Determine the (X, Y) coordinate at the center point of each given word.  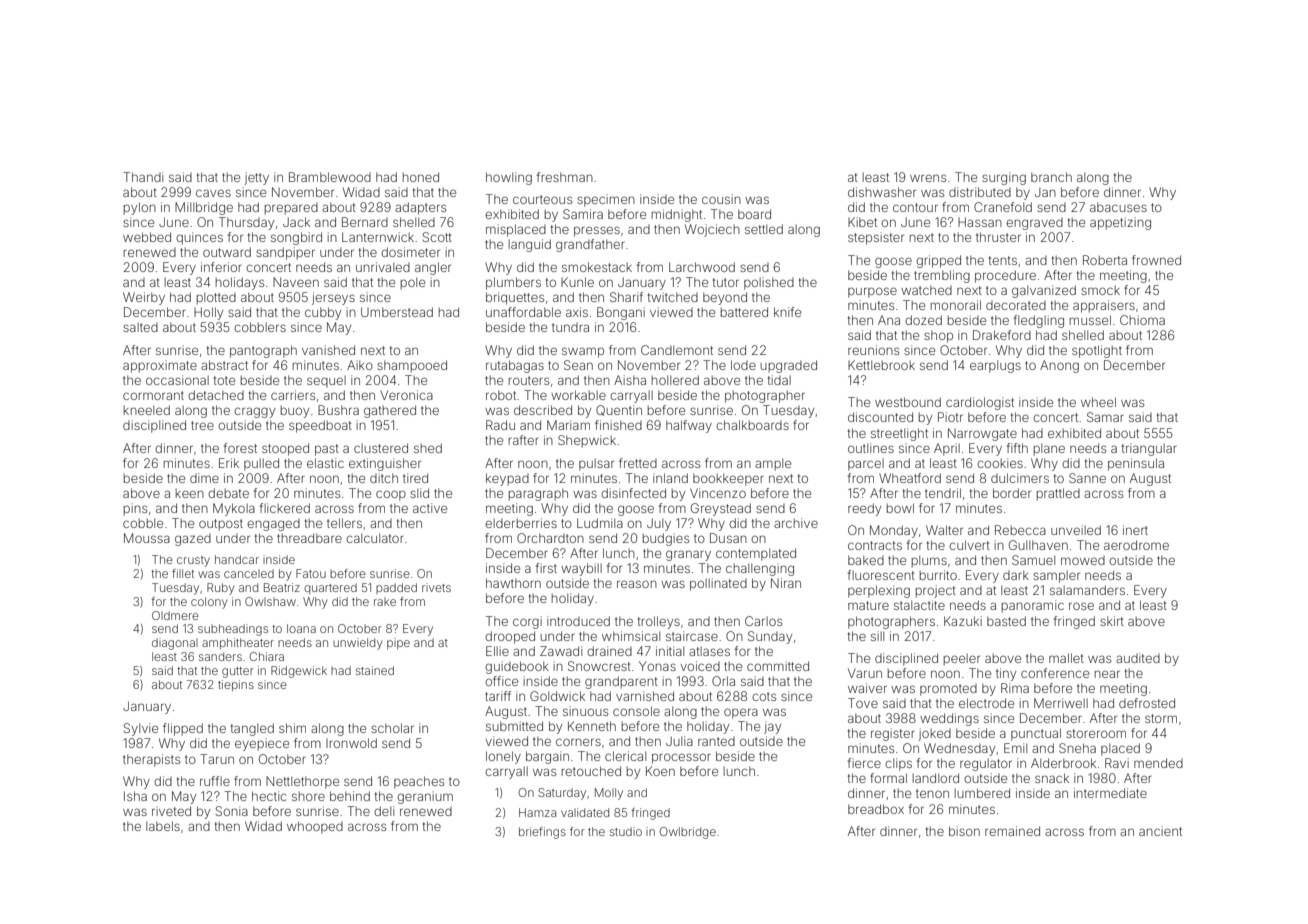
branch (1051, 177)
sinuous (585, 711)
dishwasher (882, 192)
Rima (1015, 688)
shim (292, 728)
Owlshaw (270, 601)
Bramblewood (330, 177)
